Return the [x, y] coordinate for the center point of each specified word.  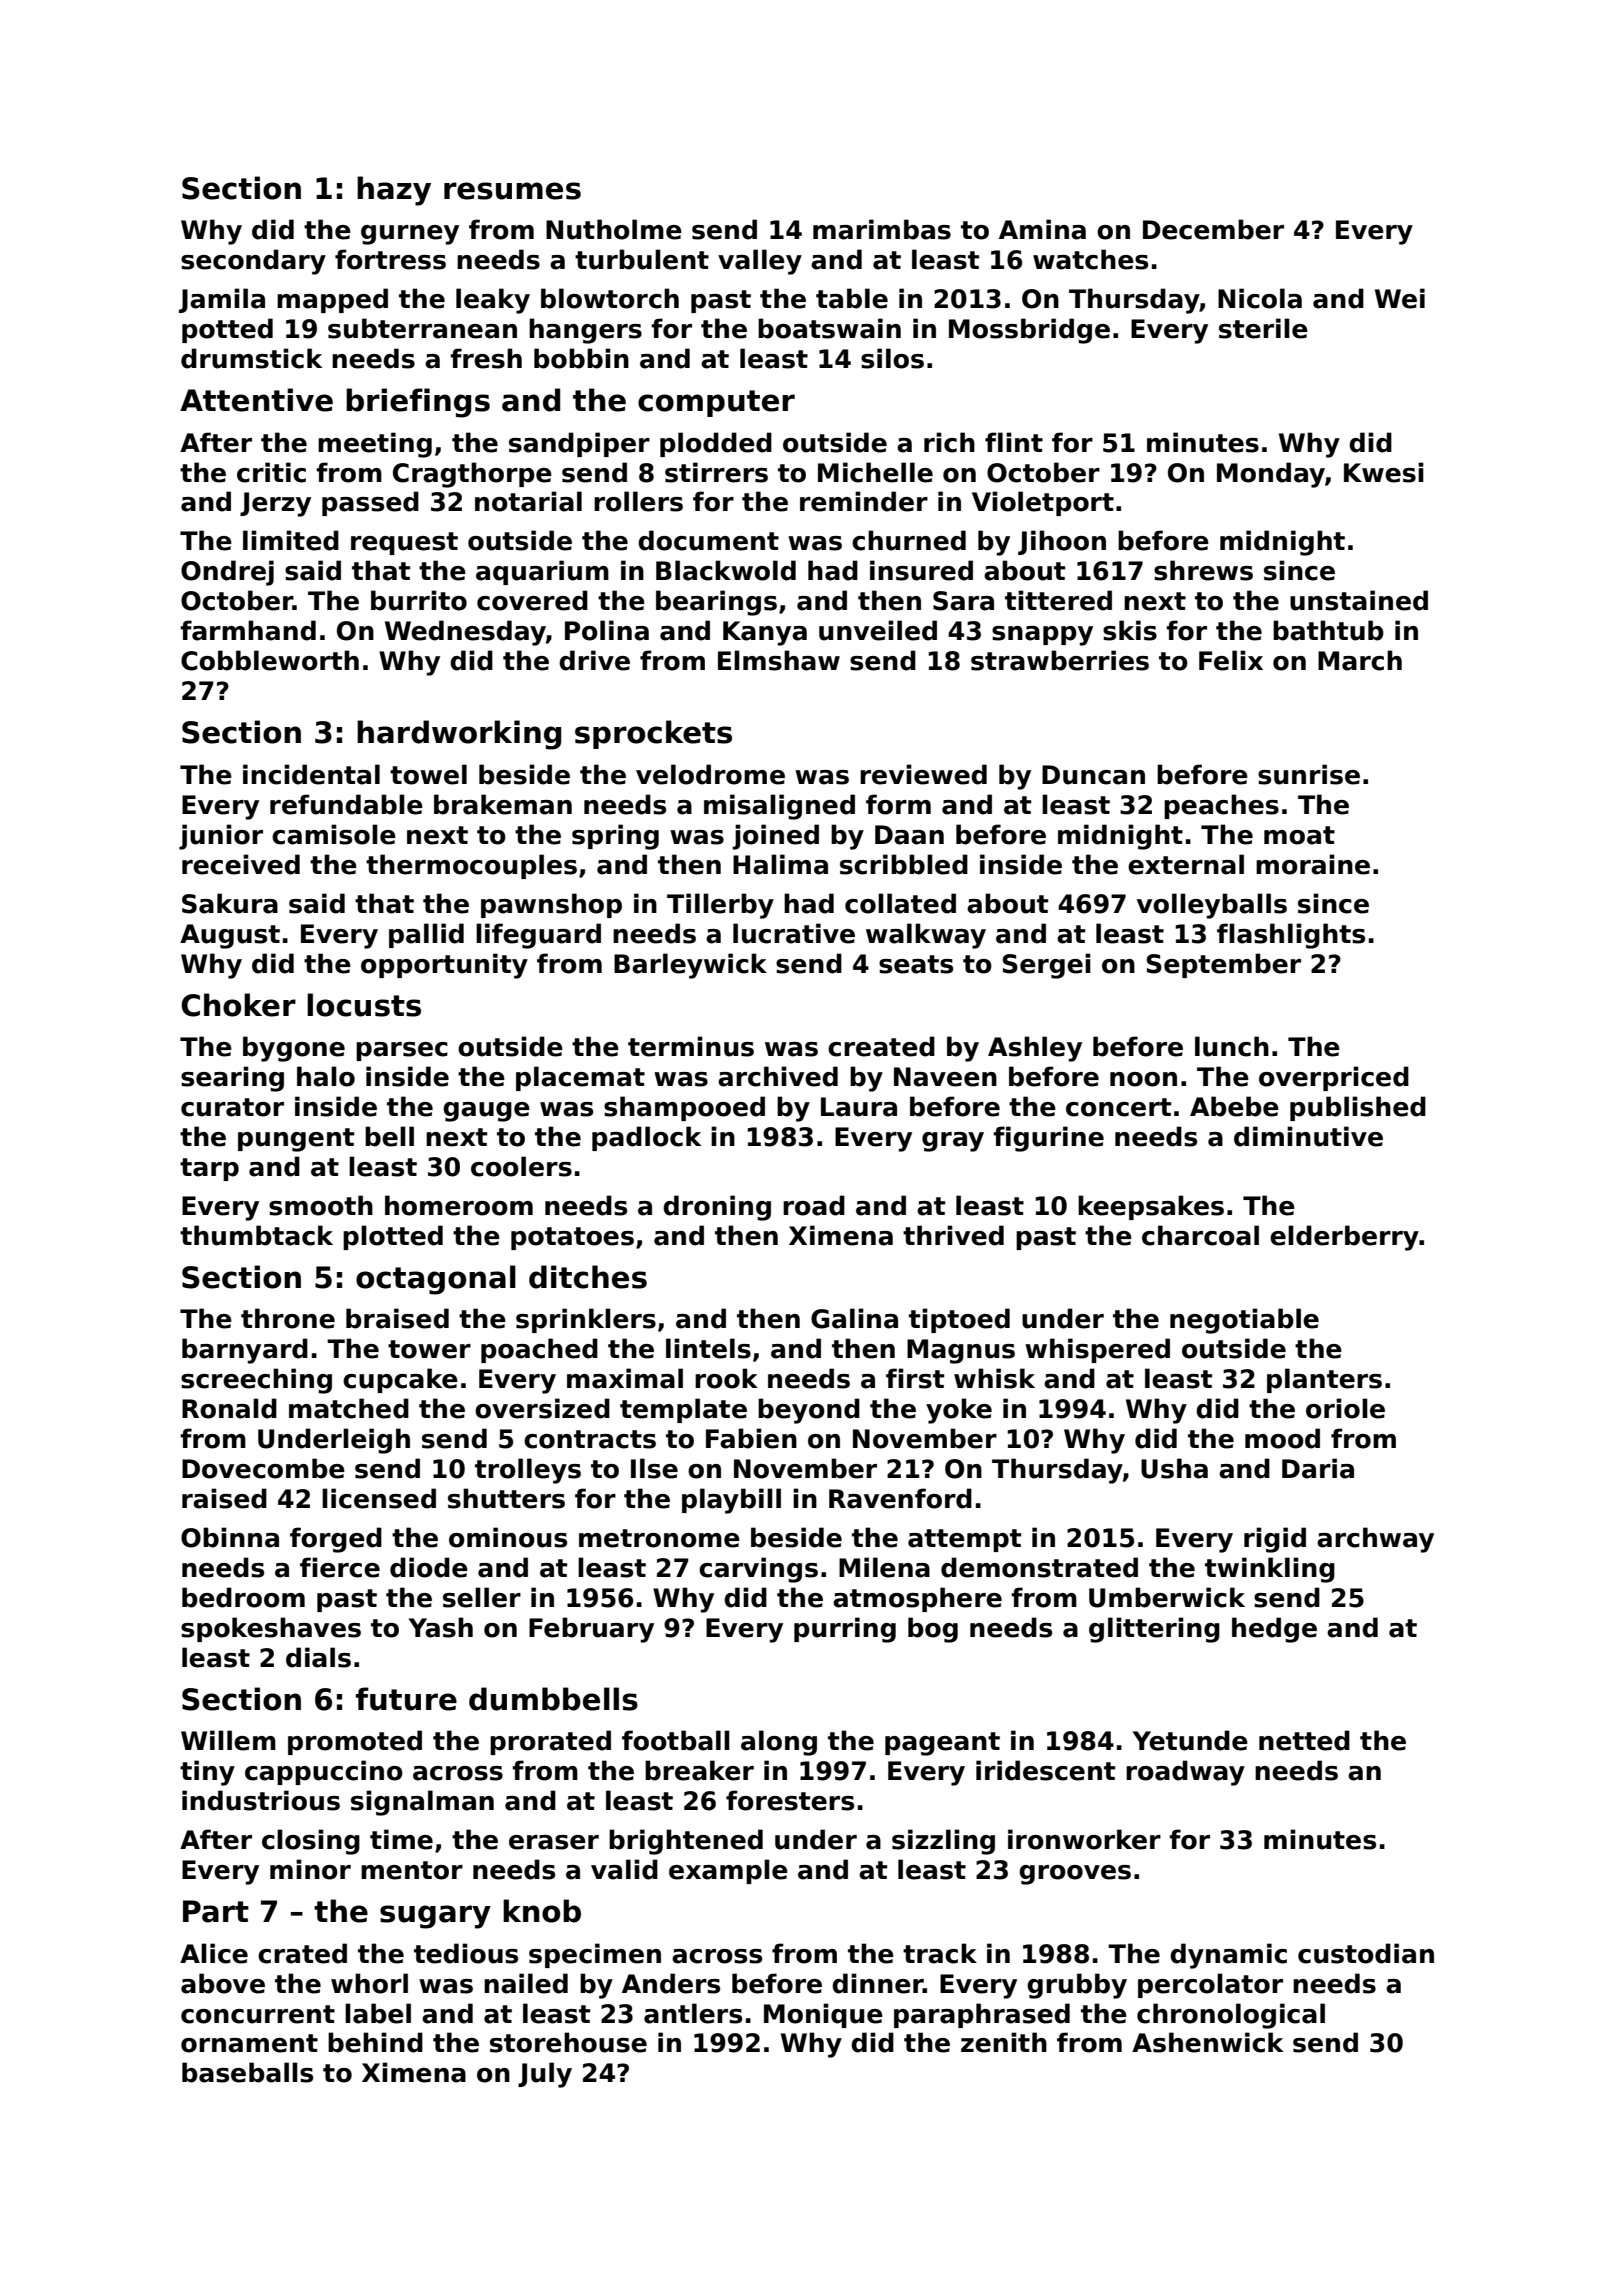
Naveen [945, 1077]
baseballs [247, 2072]
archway [1375, 1540]
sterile [1263, 328]
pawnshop [551, 905]
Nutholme [614, 229]
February [591, 1630]
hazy [394, 191]
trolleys [528, 1471]
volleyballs [1212, 906]
